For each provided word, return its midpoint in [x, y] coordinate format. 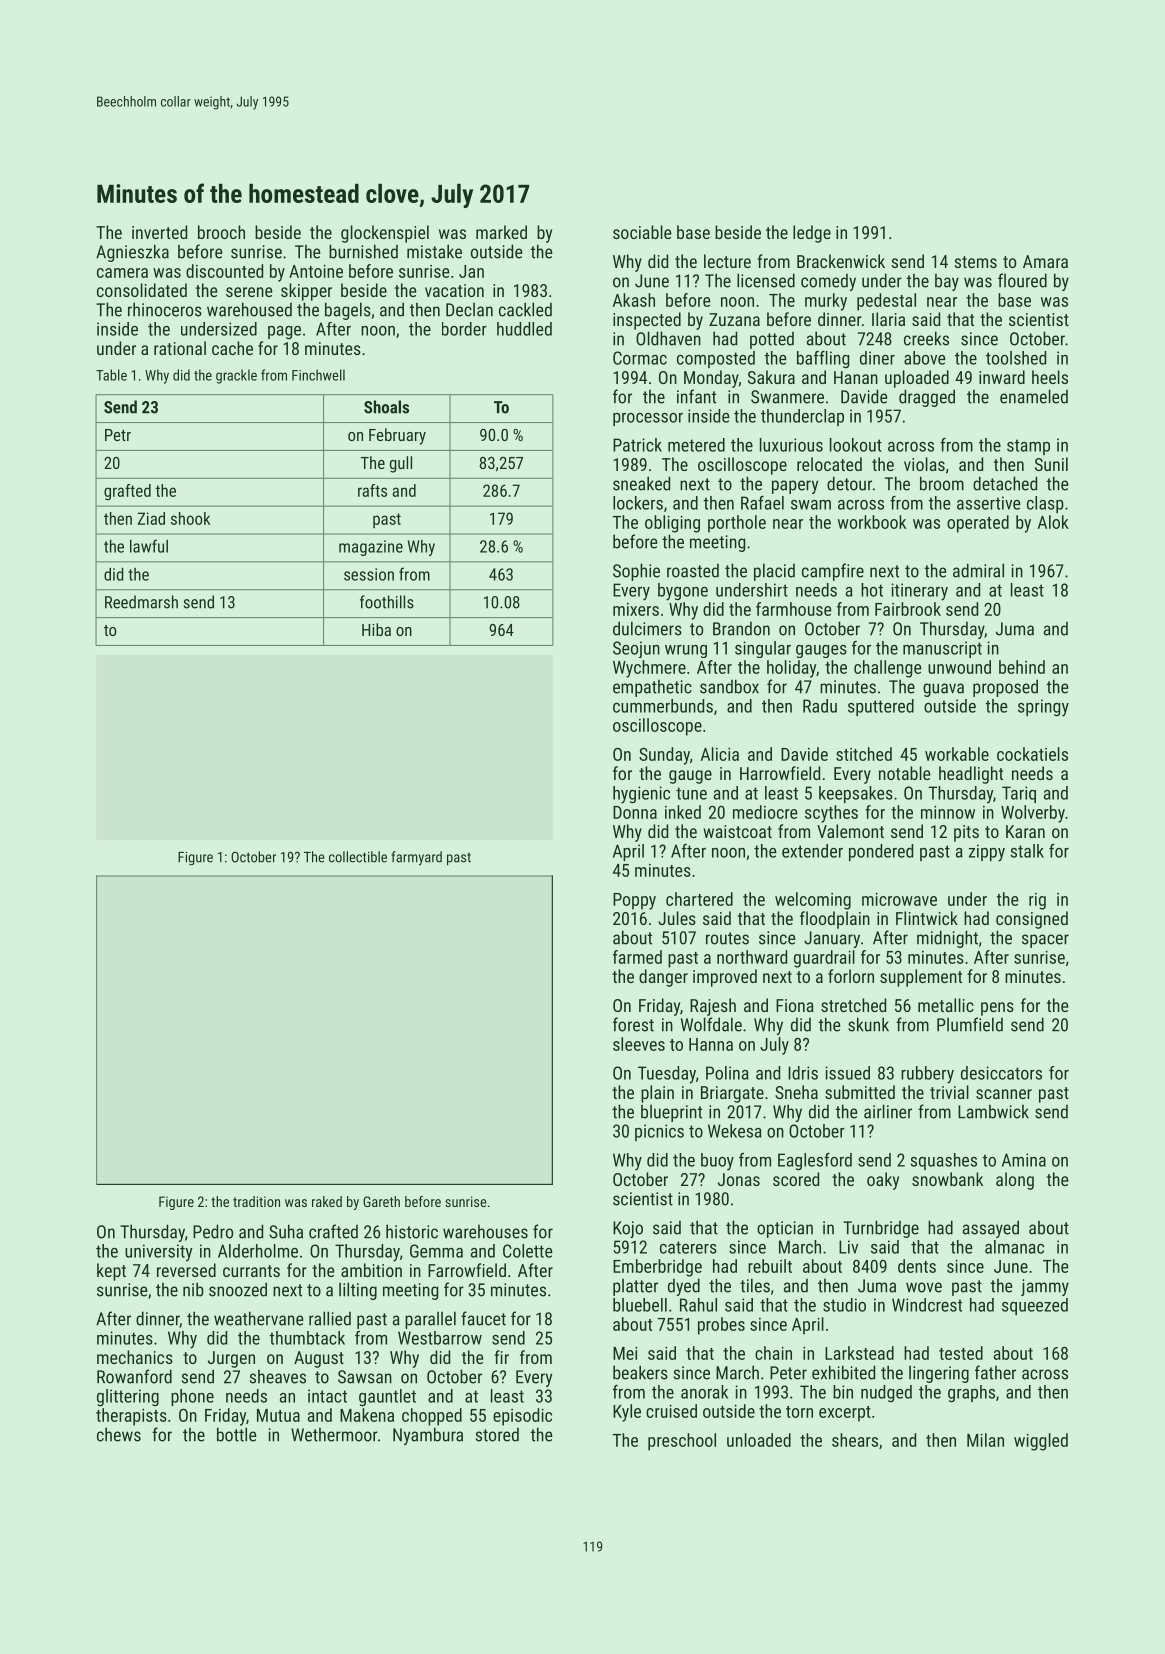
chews [119, 1434]
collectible [358, 857]
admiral [978, 570]
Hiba [376, 629]
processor [648, 419]
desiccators [1001, 1073]
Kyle [627, 1413]
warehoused [249, 309]
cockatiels [1032, 754]
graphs [971, 1394]
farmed [637, 957]
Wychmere [649, 669]
